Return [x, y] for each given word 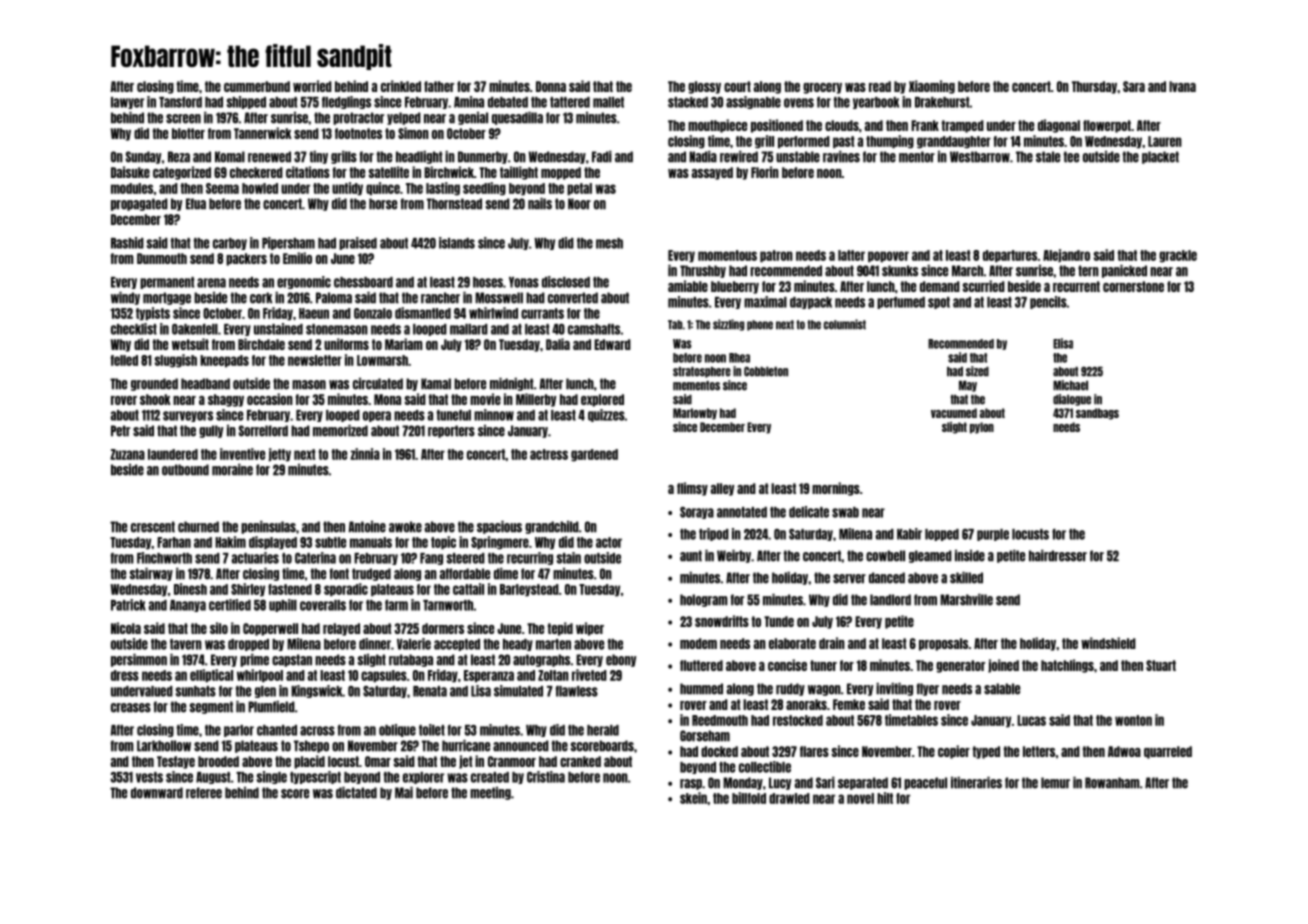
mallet [608, 102]
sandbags [1097, 414]
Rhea [739, 358]
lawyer [127, 103]
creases [131, 708]
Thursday [1094, 87]
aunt [691, 556]
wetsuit [190, 344]
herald [603, 730]
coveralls [323, 605]
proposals [943, 644]
